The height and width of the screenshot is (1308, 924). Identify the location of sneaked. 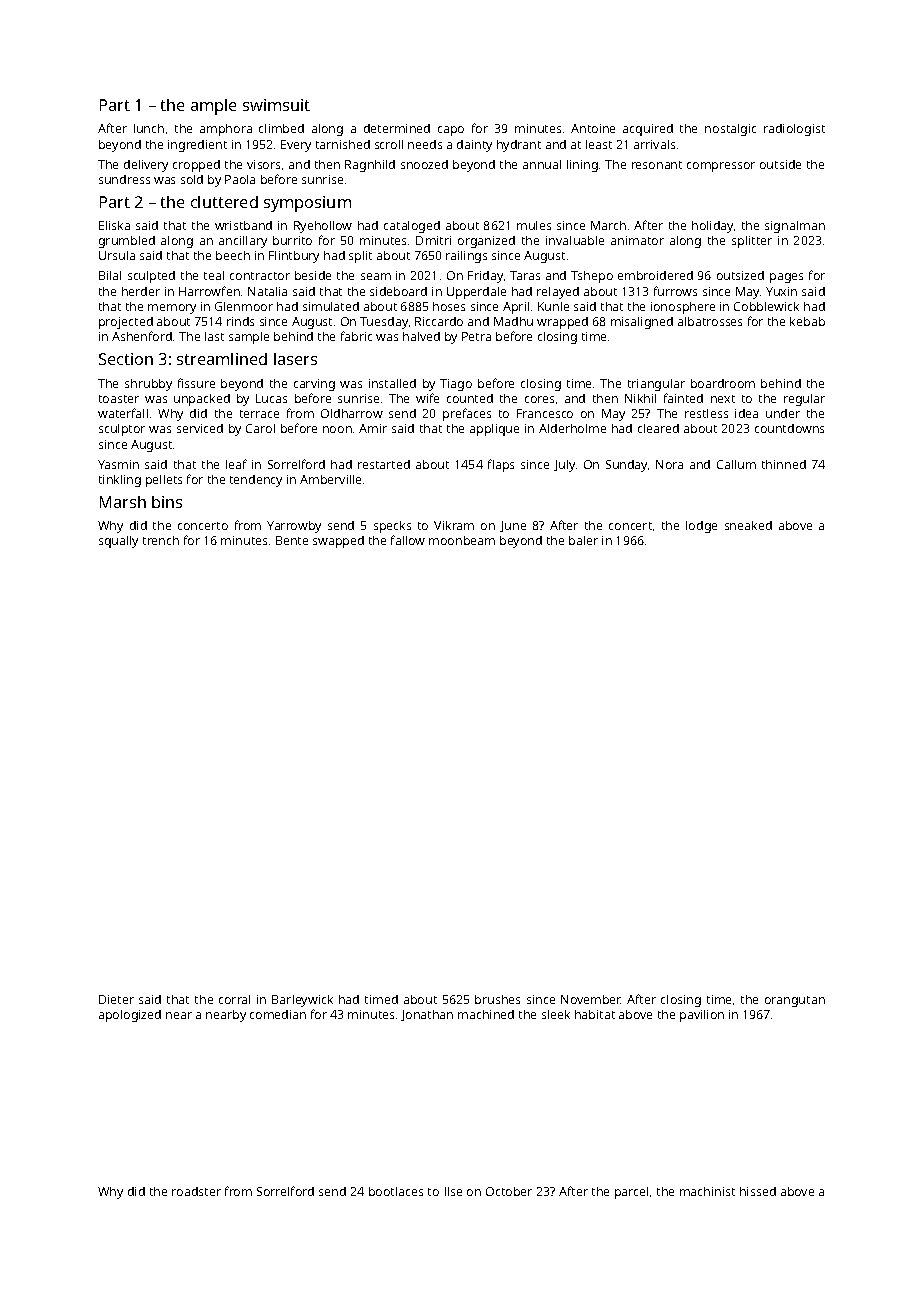
(748, 525).
